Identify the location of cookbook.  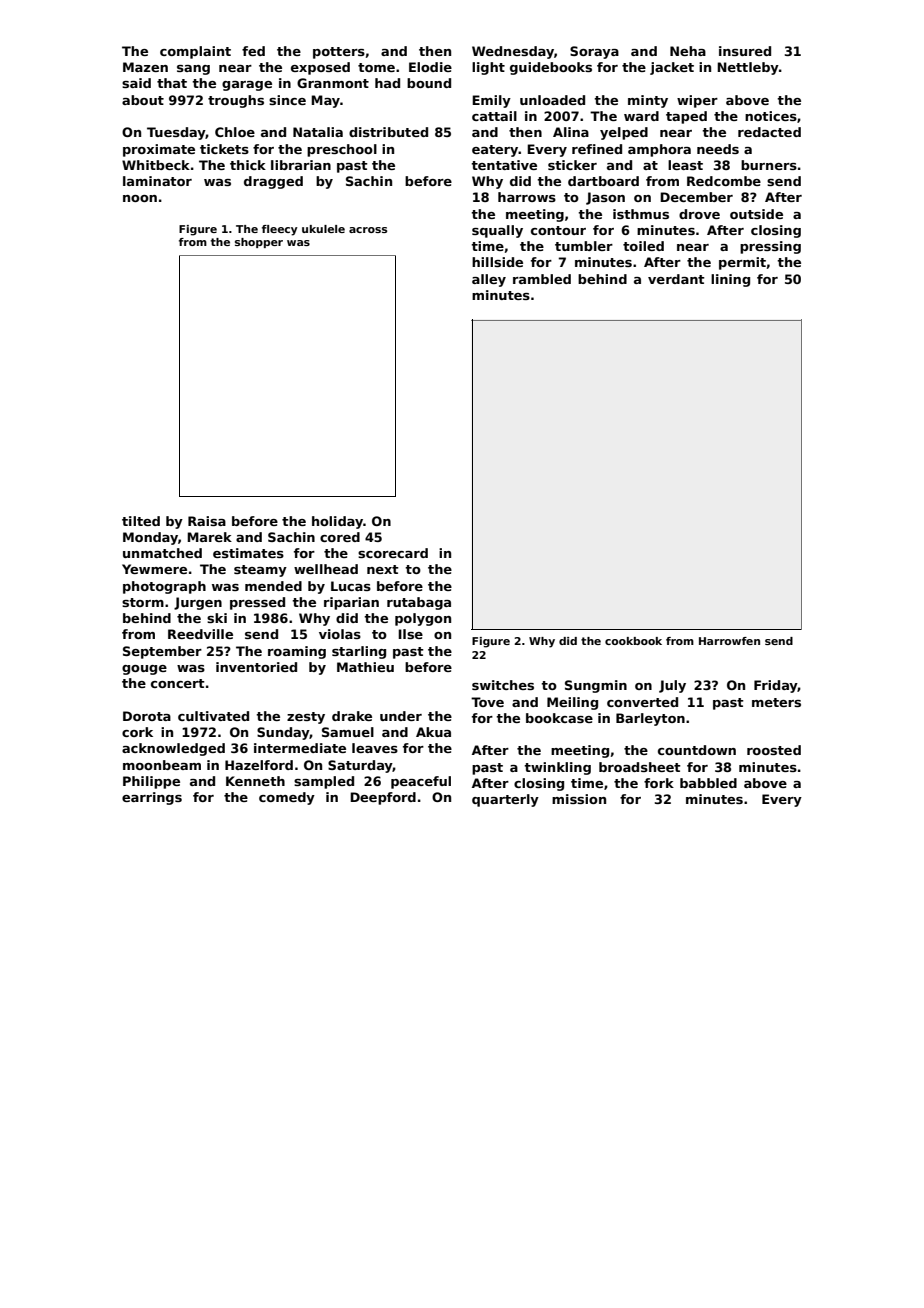
(633, 641).
